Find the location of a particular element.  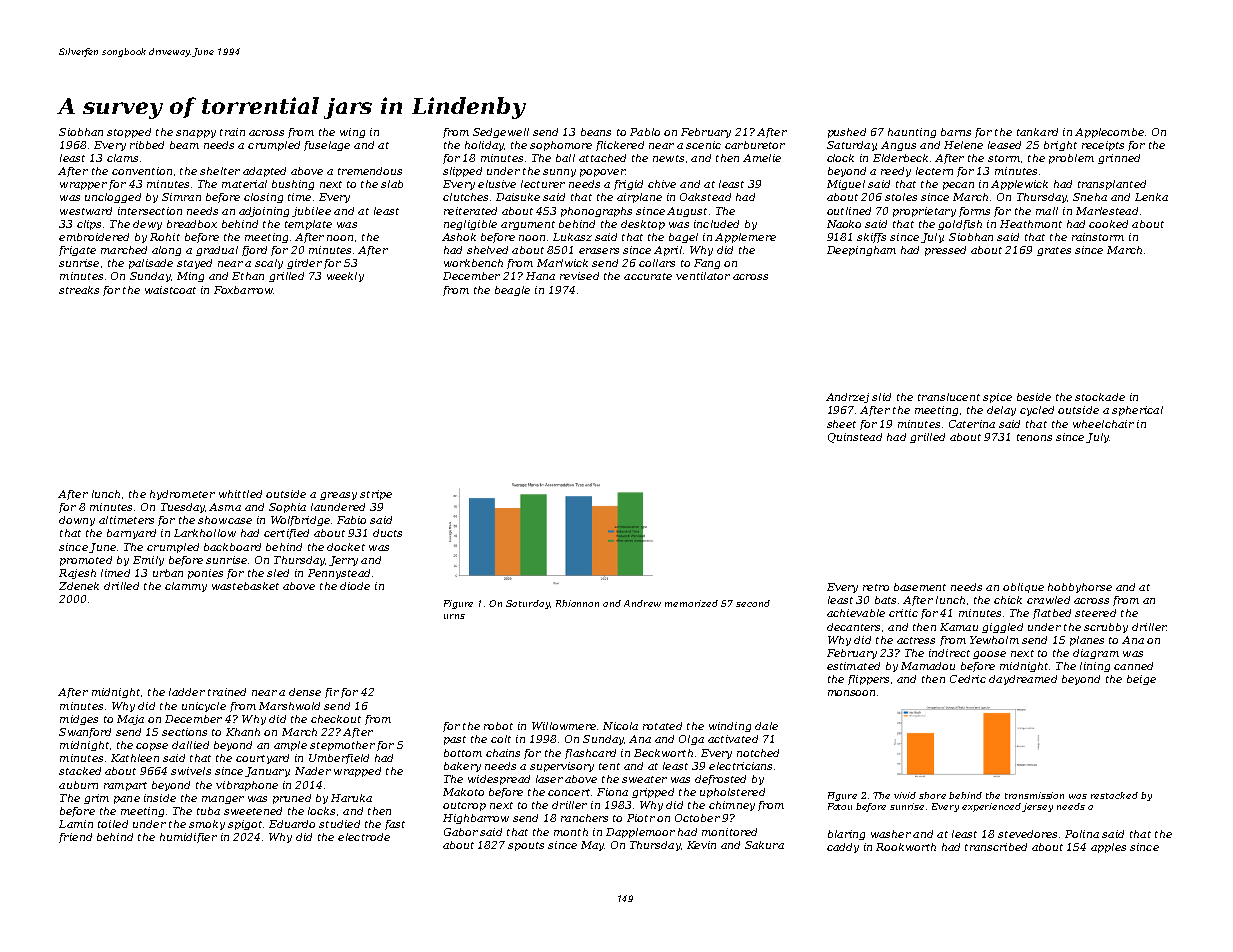

downy is located at coordinates (77, 521).
